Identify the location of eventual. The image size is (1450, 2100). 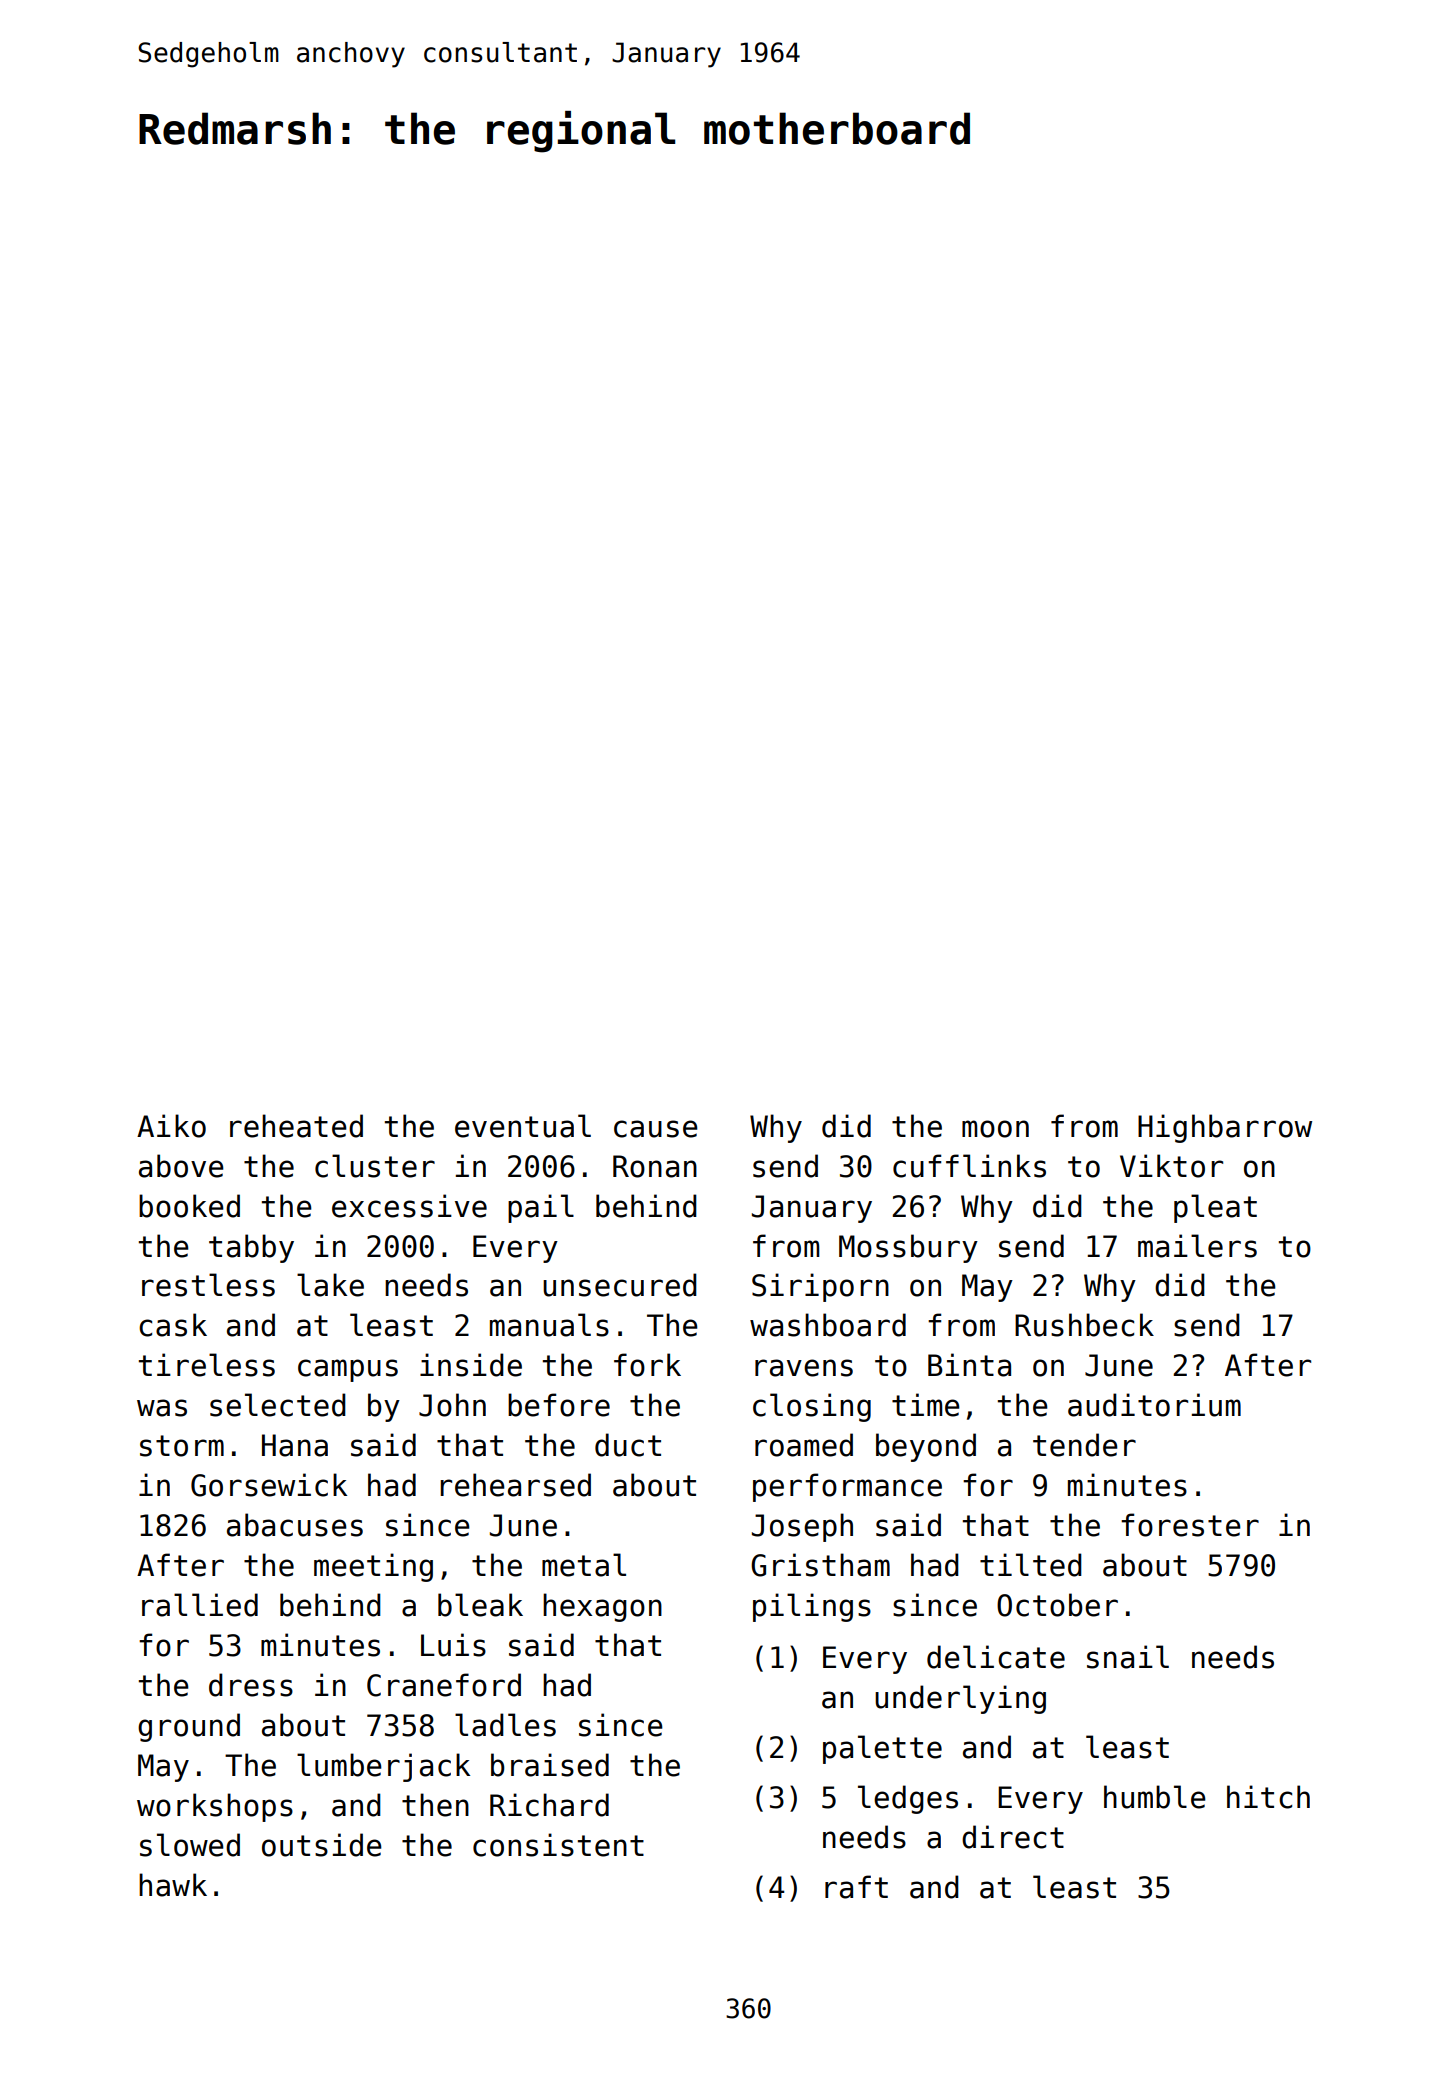
(523, 1126).
